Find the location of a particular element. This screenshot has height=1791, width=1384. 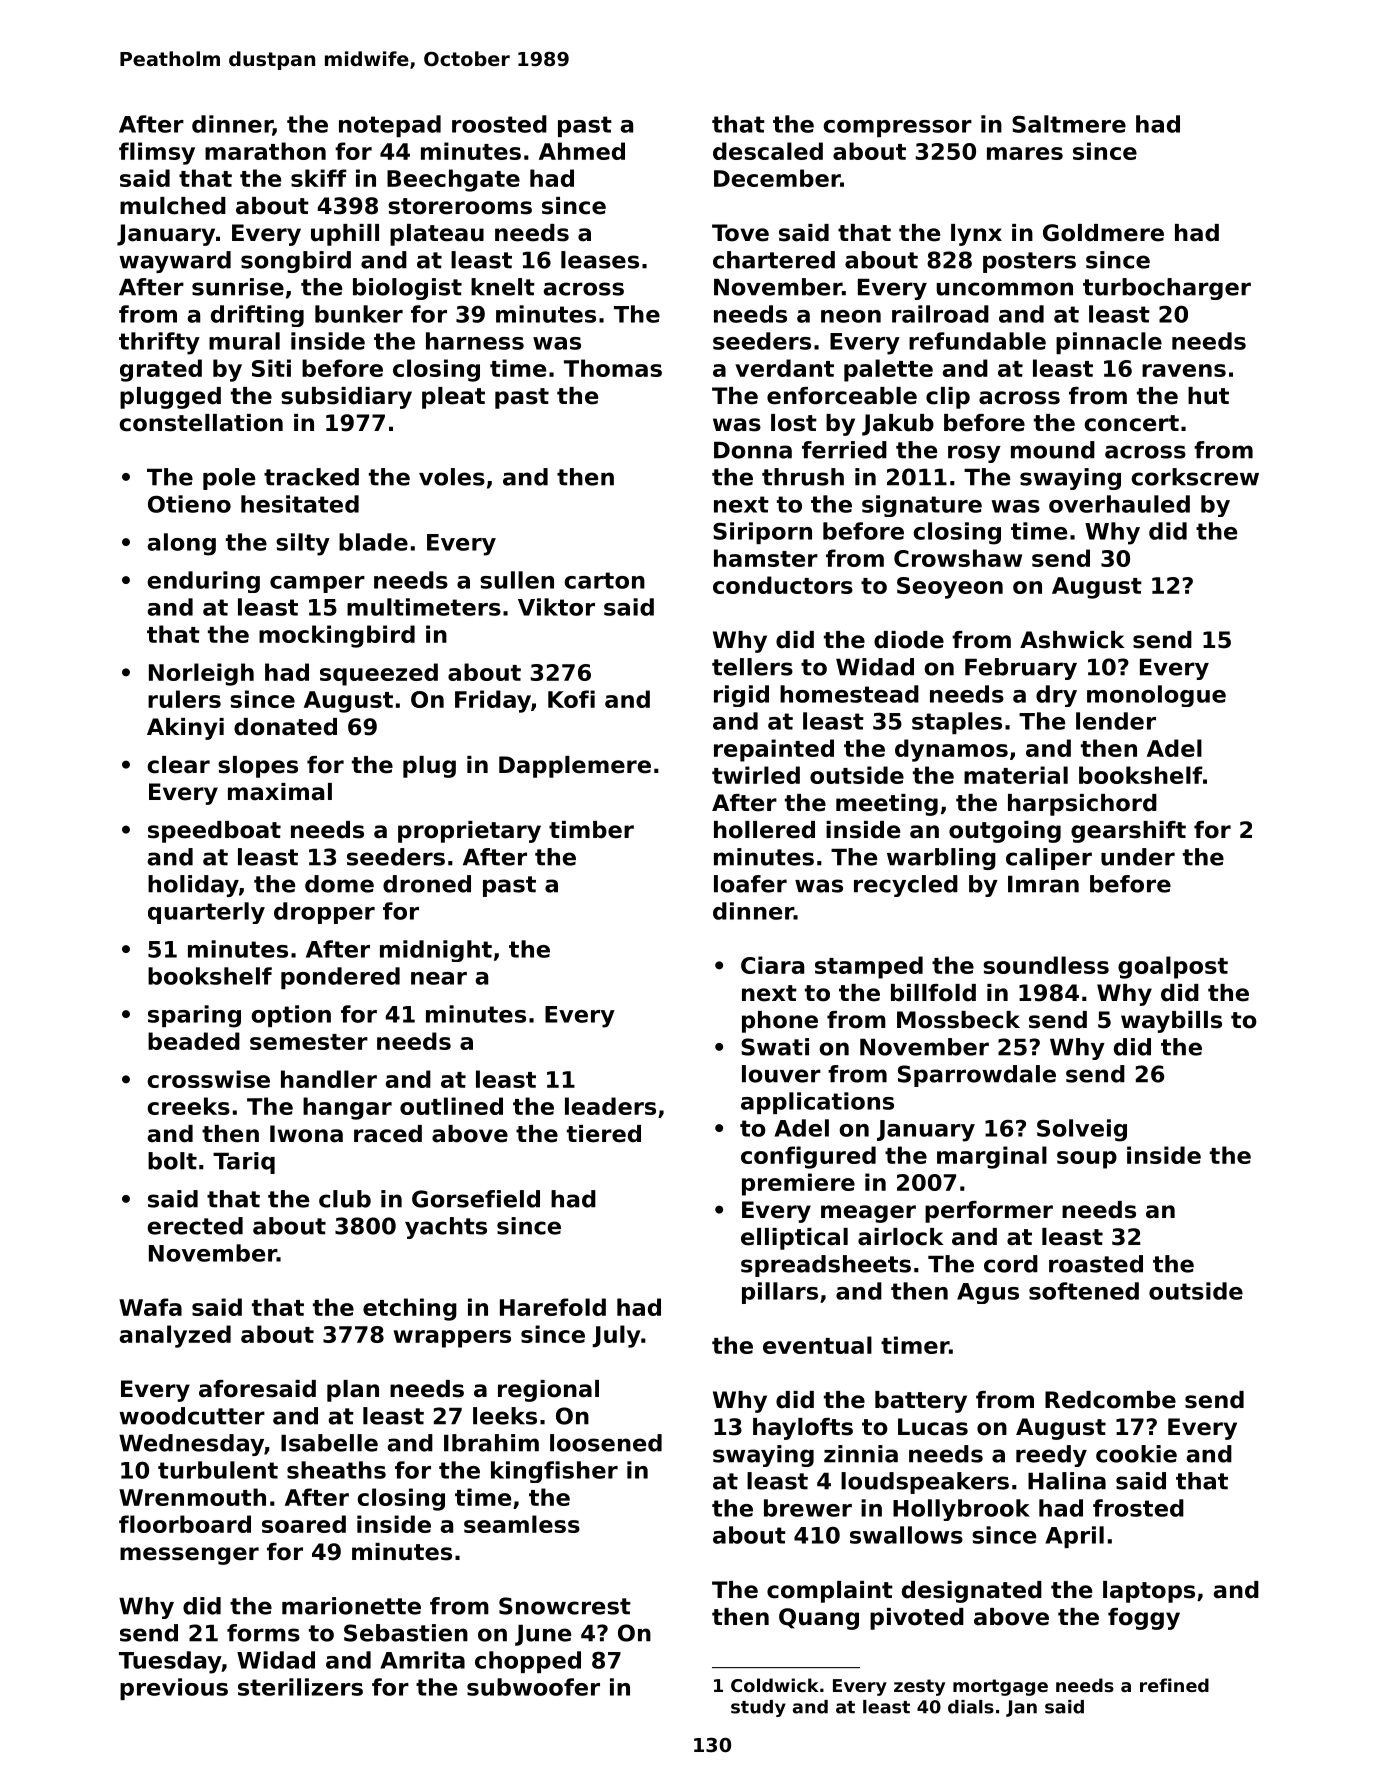

railroad is located at coordinates (940, 314).
